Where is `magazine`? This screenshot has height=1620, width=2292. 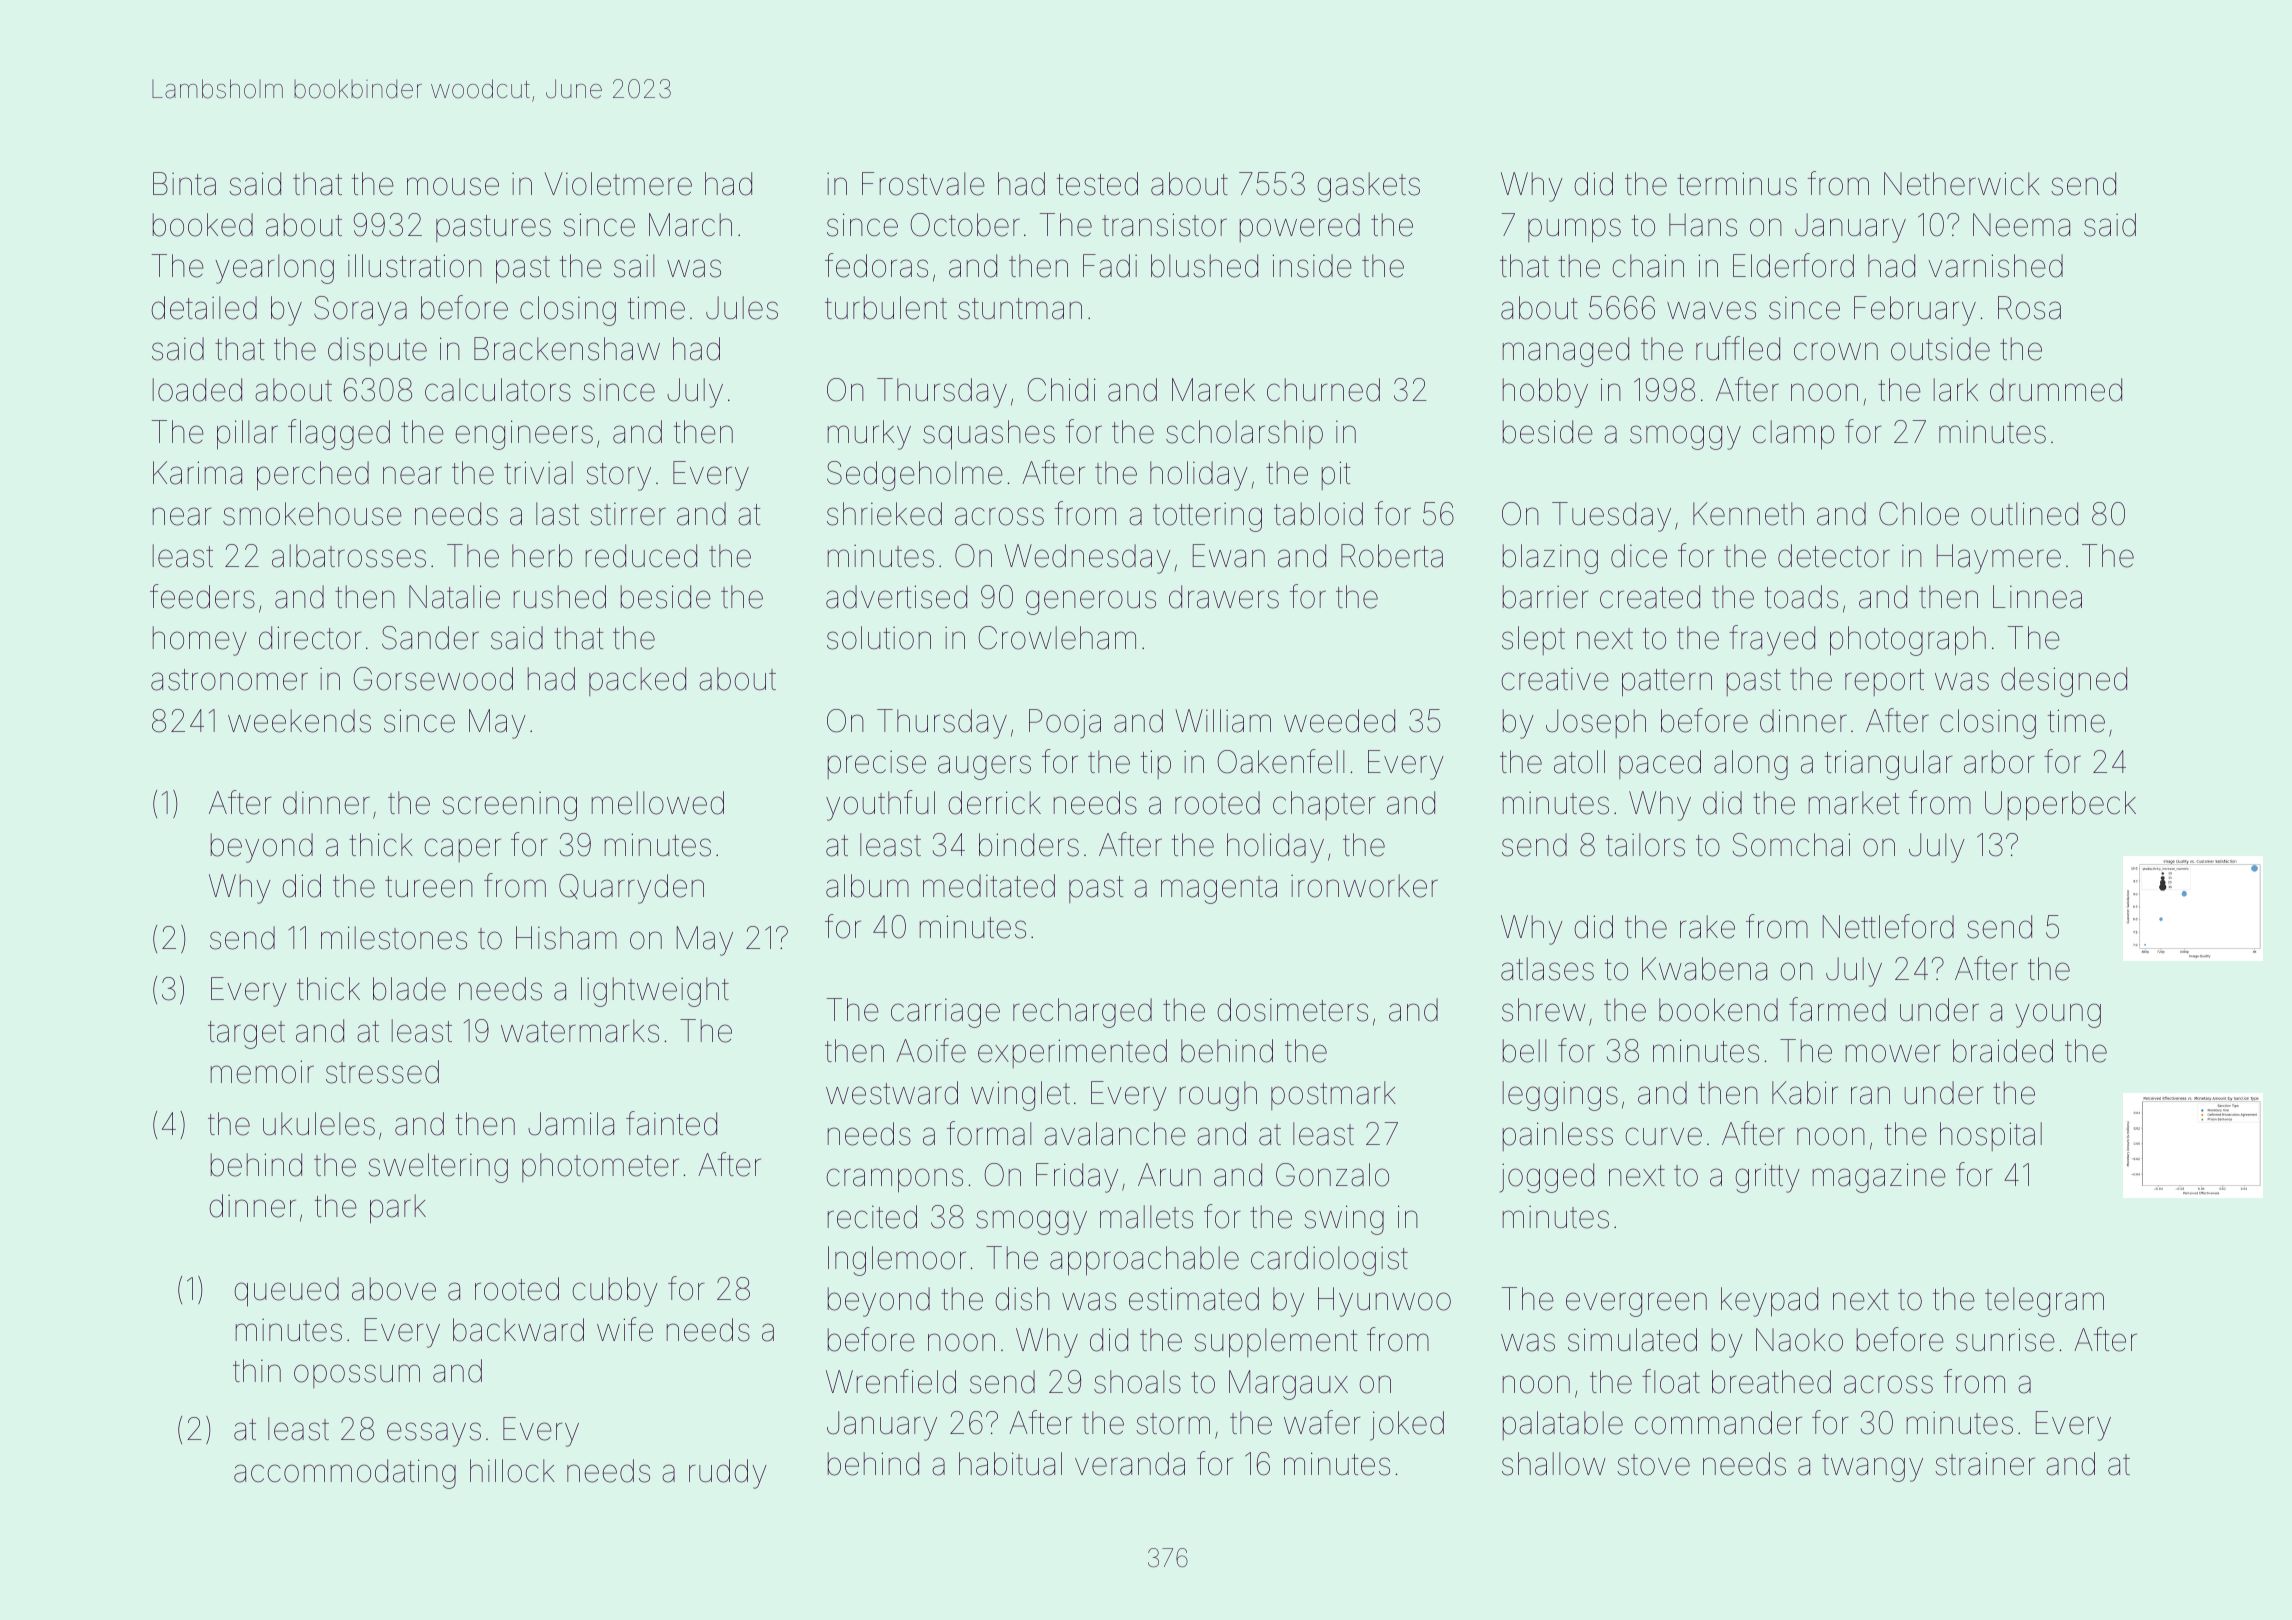
magazine is located at coordinates (1879, 1178).
